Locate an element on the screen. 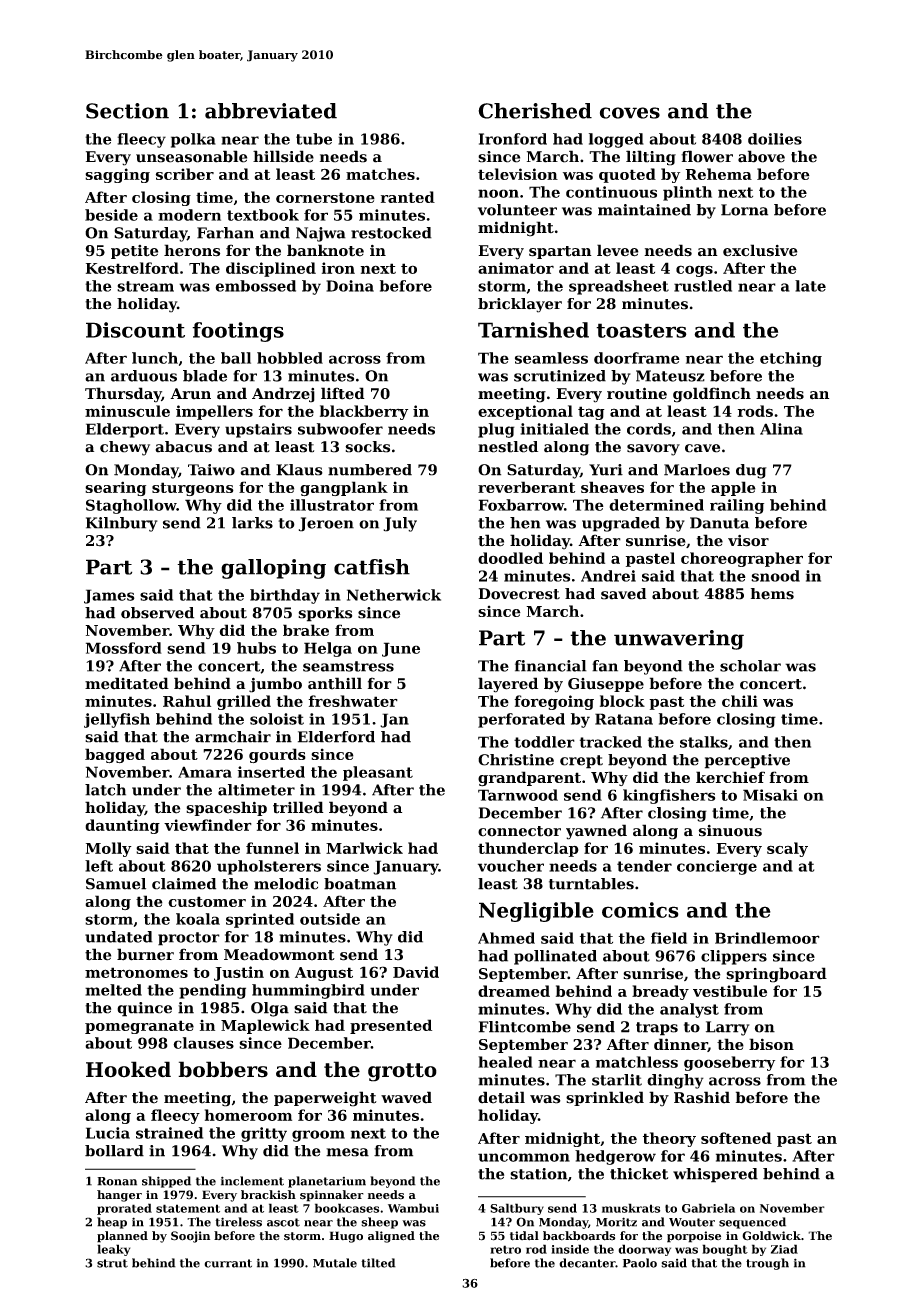 The height and width of the screenshot is (1308, 924). bricklayer is located at coordinates (520, 305).
